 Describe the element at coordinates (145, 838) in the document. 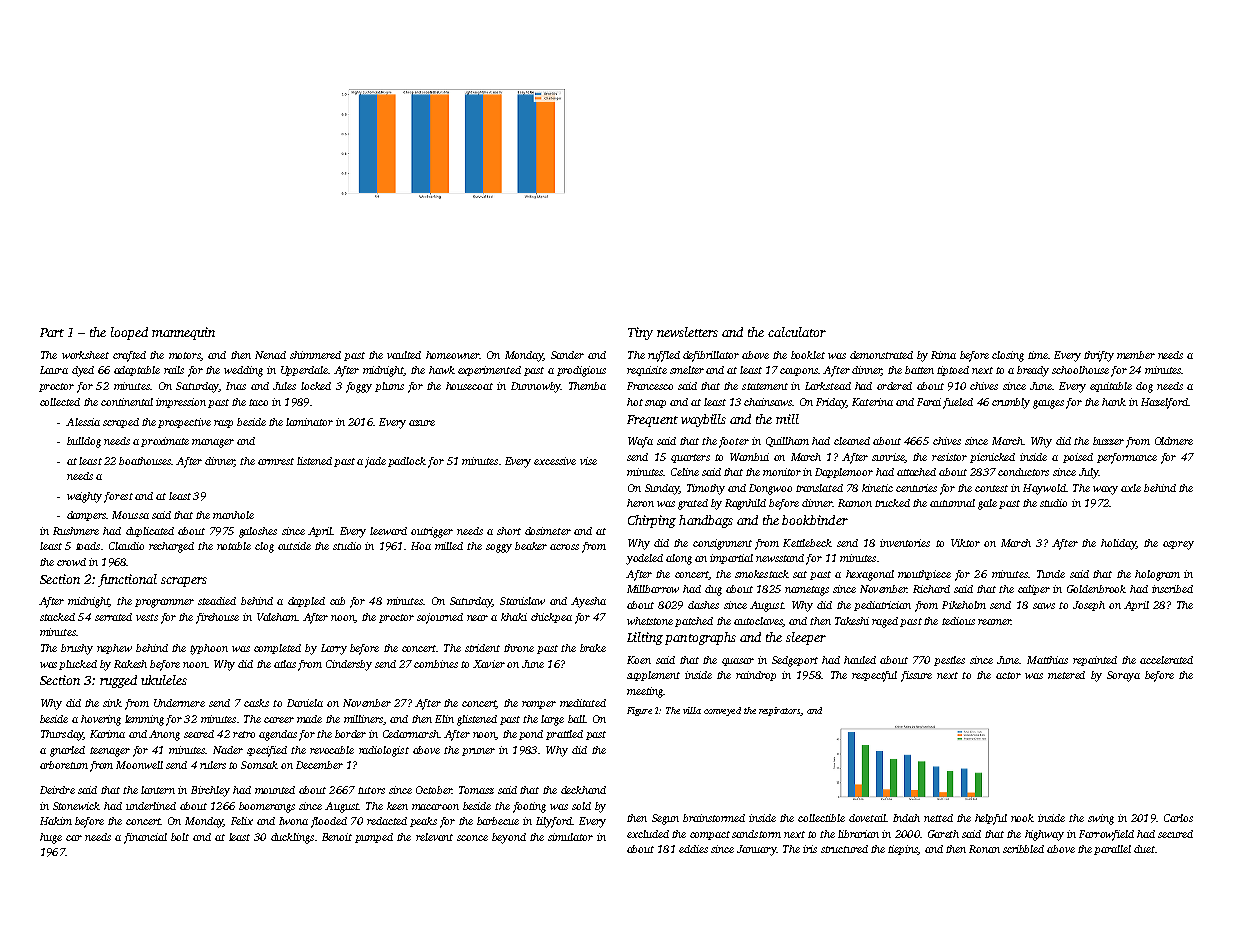

I see `financial` at that location.
